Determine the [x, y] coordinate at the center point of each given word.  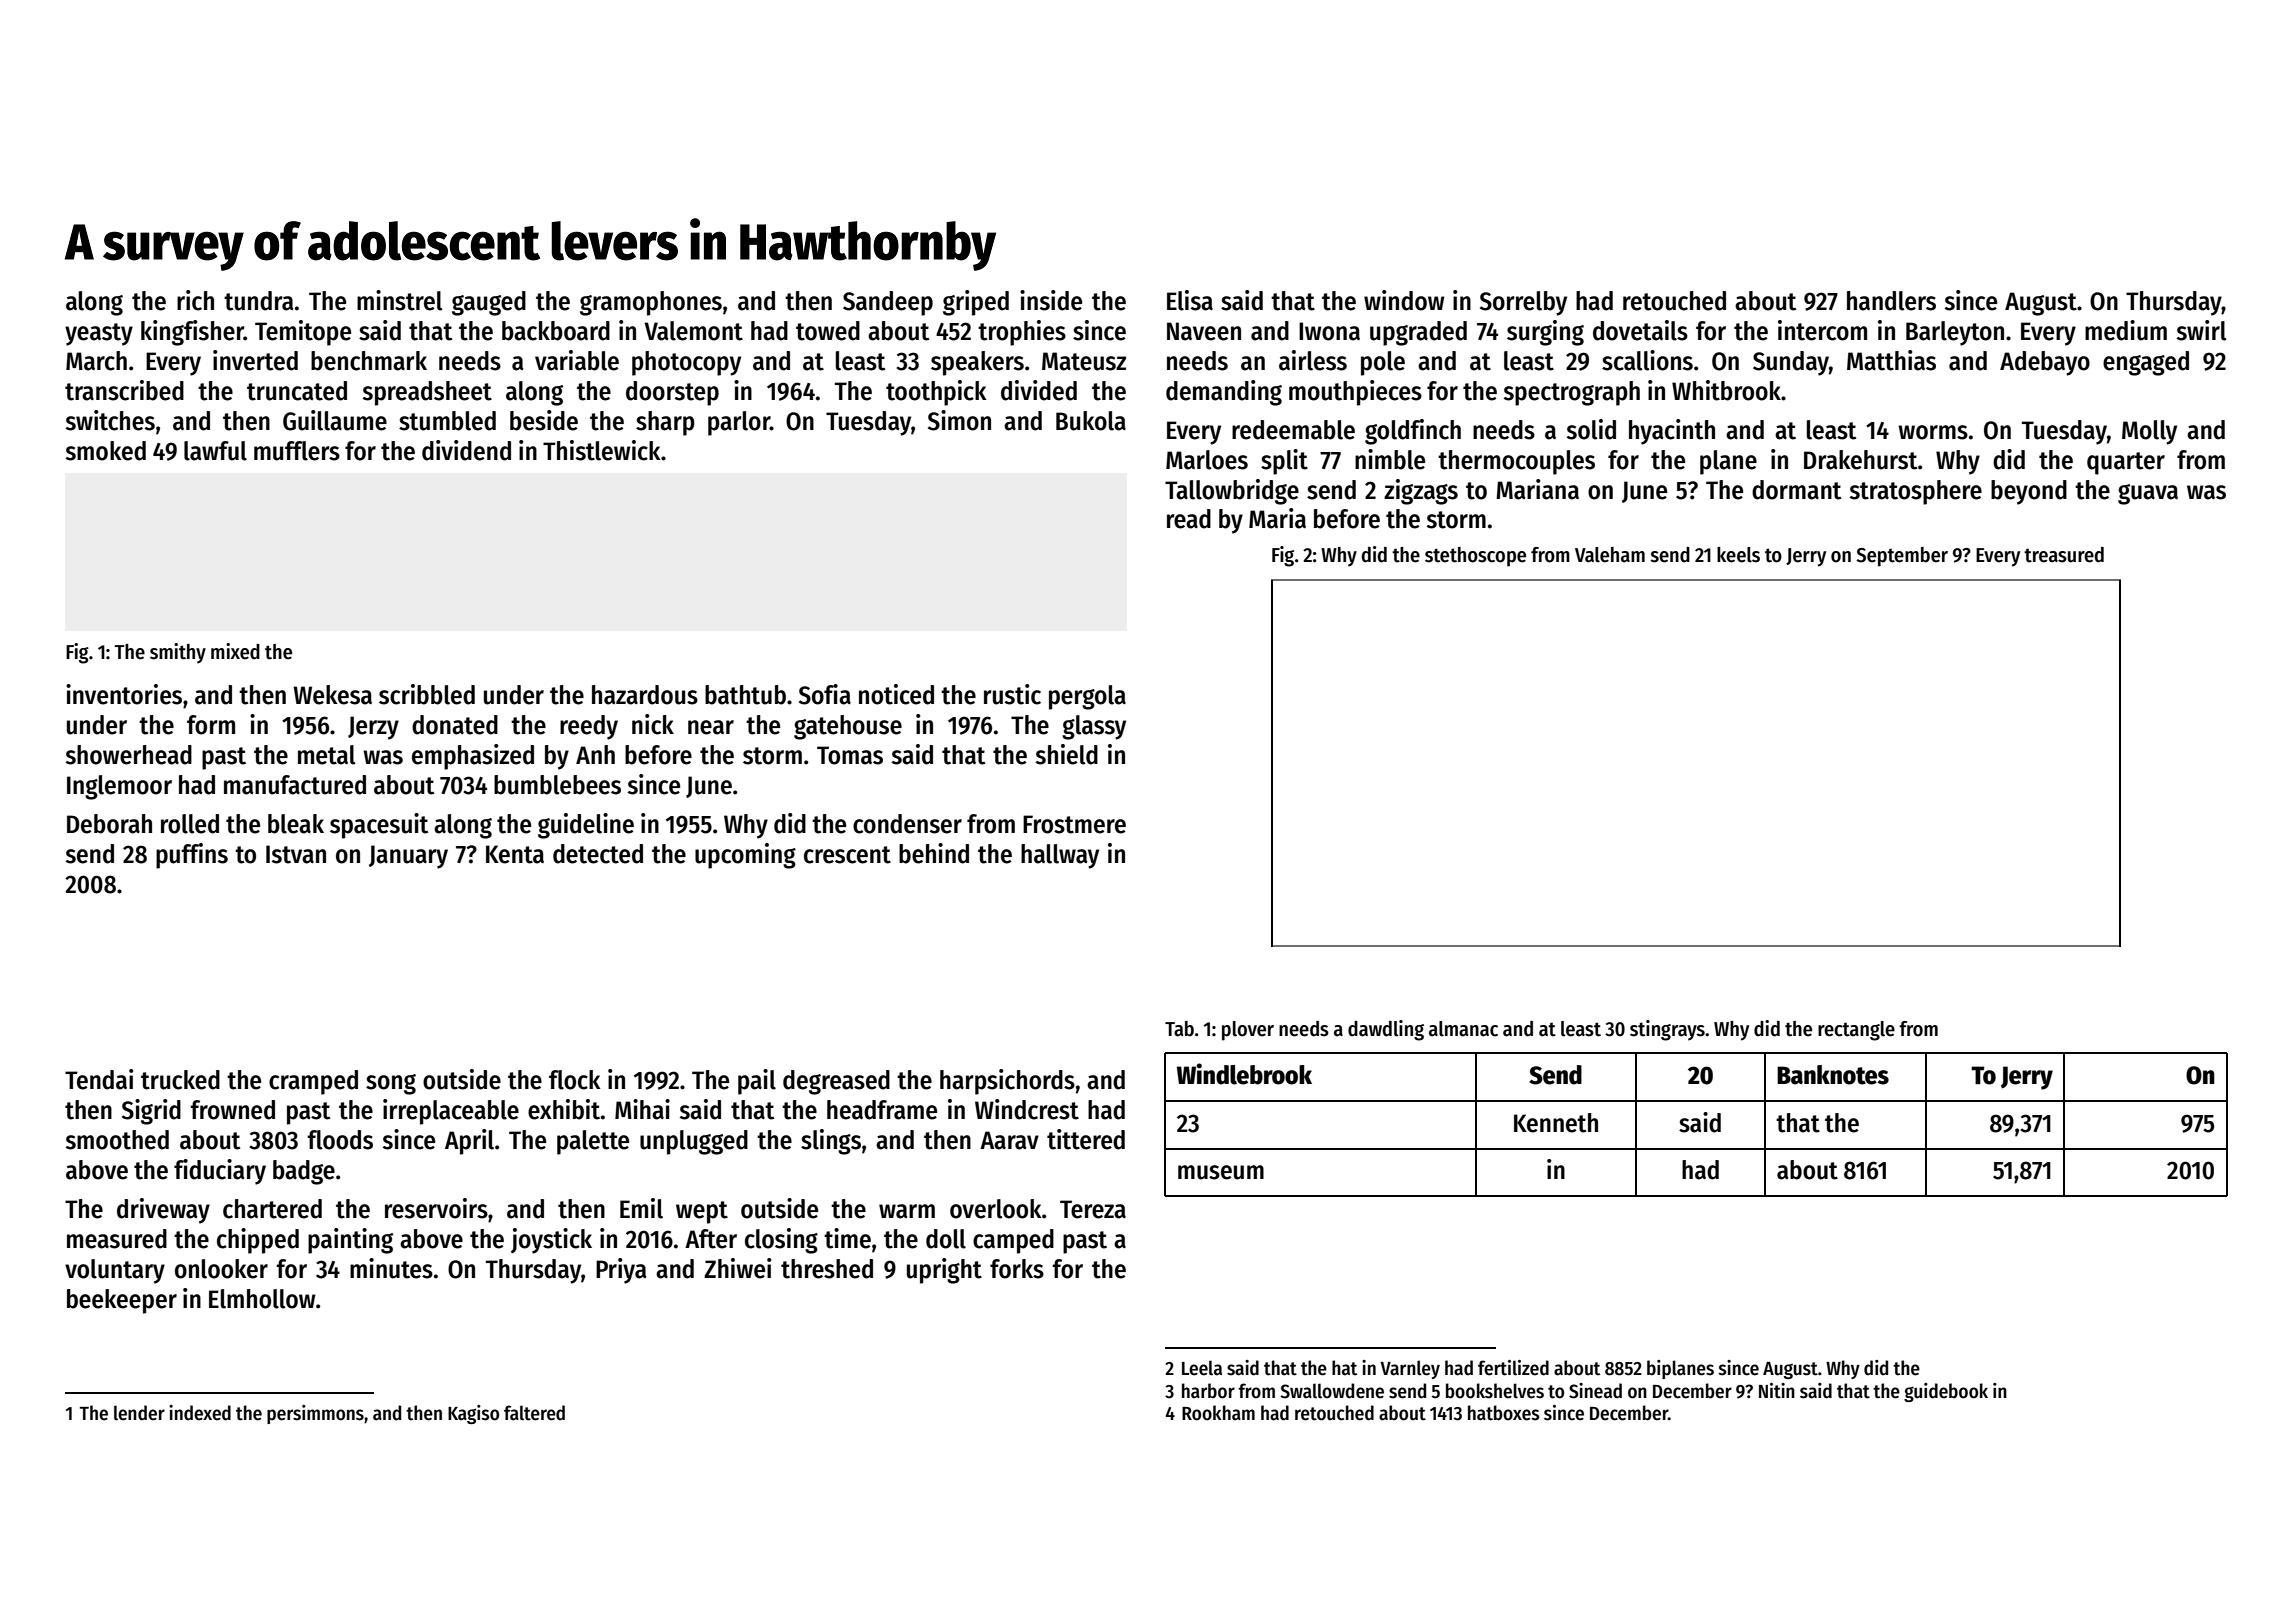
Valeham [1610, 555]
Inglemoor [119, 787]
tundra [259, 301]
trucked [180, 1080]
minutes [391, 1268]
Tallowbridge [1232, 492]
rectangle [1856, 1031]
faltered [534, 1413]
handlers [1891, 301]
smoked [106, 451]
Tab [1179, 1029]
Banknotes [1833, 1075]
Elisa [1190, 300]
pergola [1087, 697]
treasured [2064, 555]
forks [1017, 1269]
